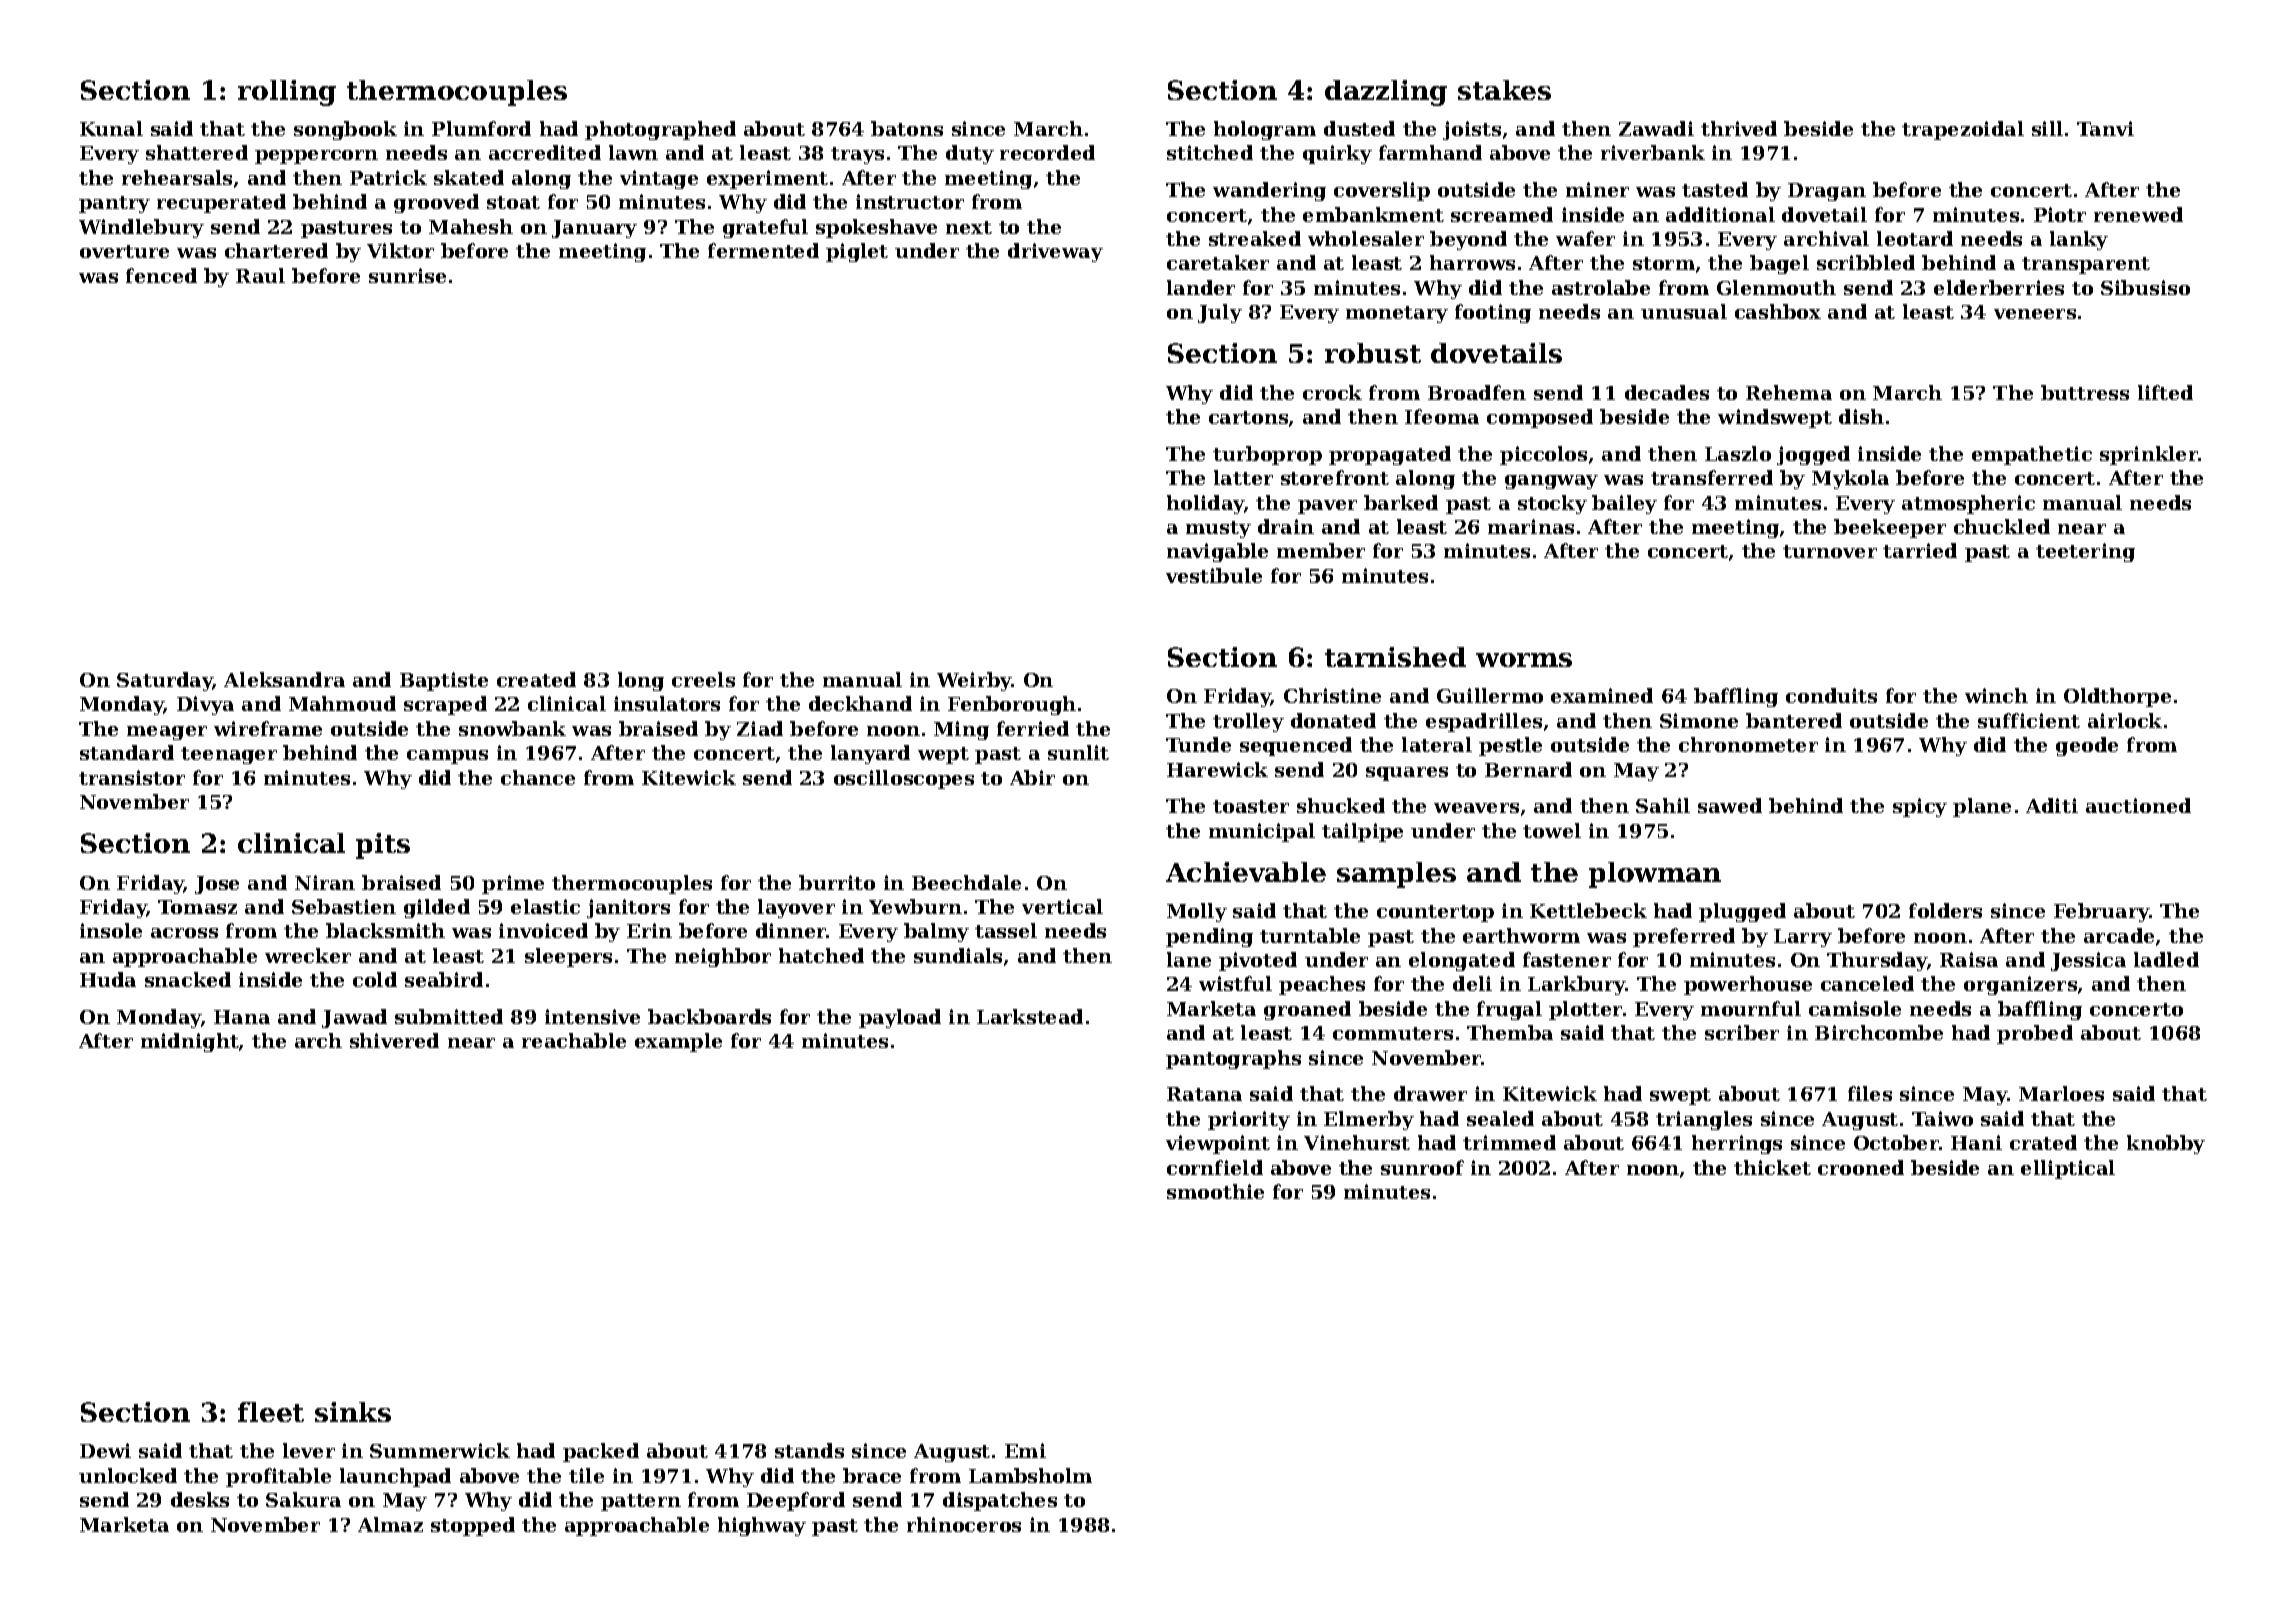  I want to click on stopped, so click(473, 1526).
